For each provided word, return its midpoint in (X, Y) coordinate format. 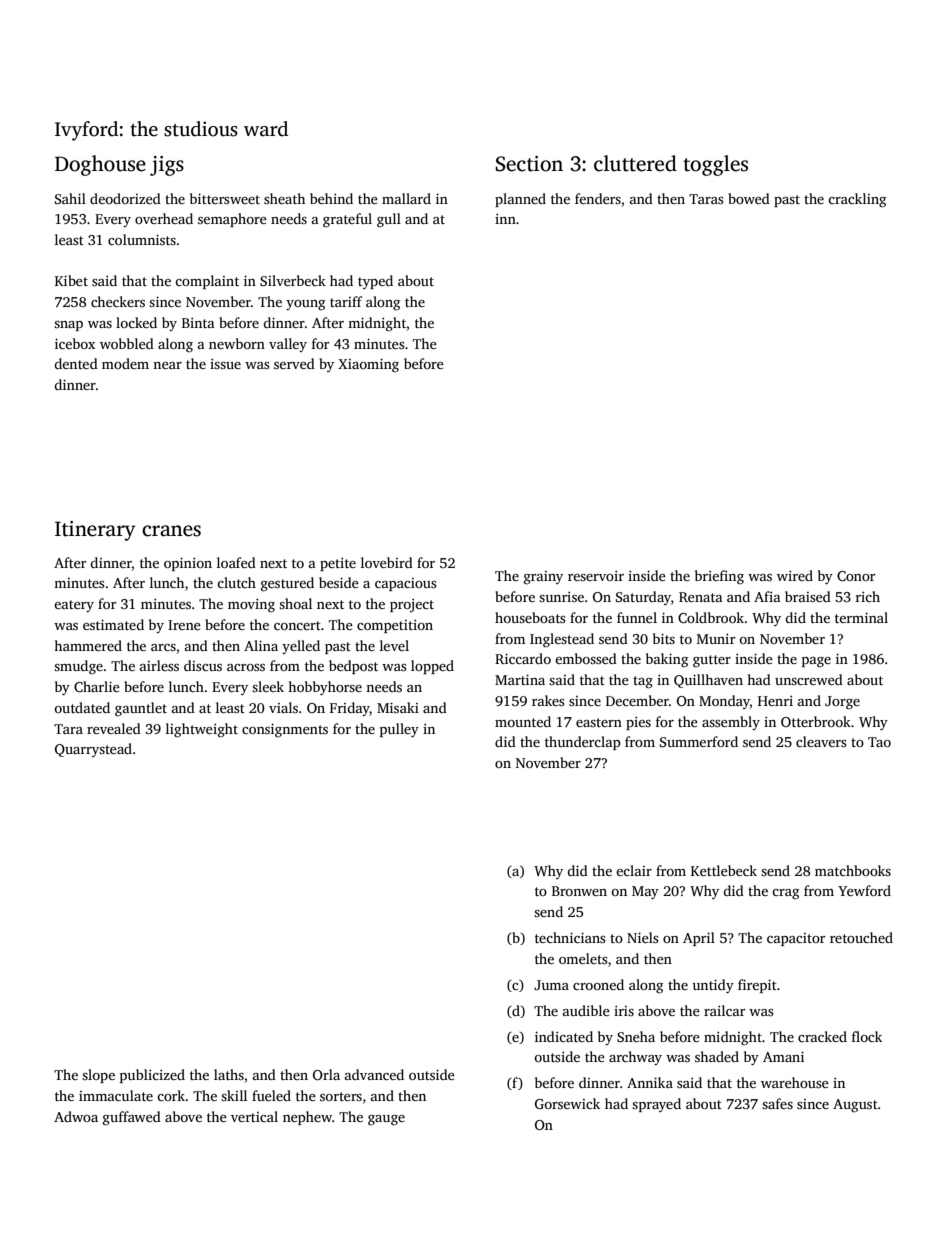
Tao (879, 742)
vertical (254, 1116)
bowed (749, 198)
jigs (167, 166)
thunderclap (583, 743)
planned (520, 200)
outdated (82, 707)
